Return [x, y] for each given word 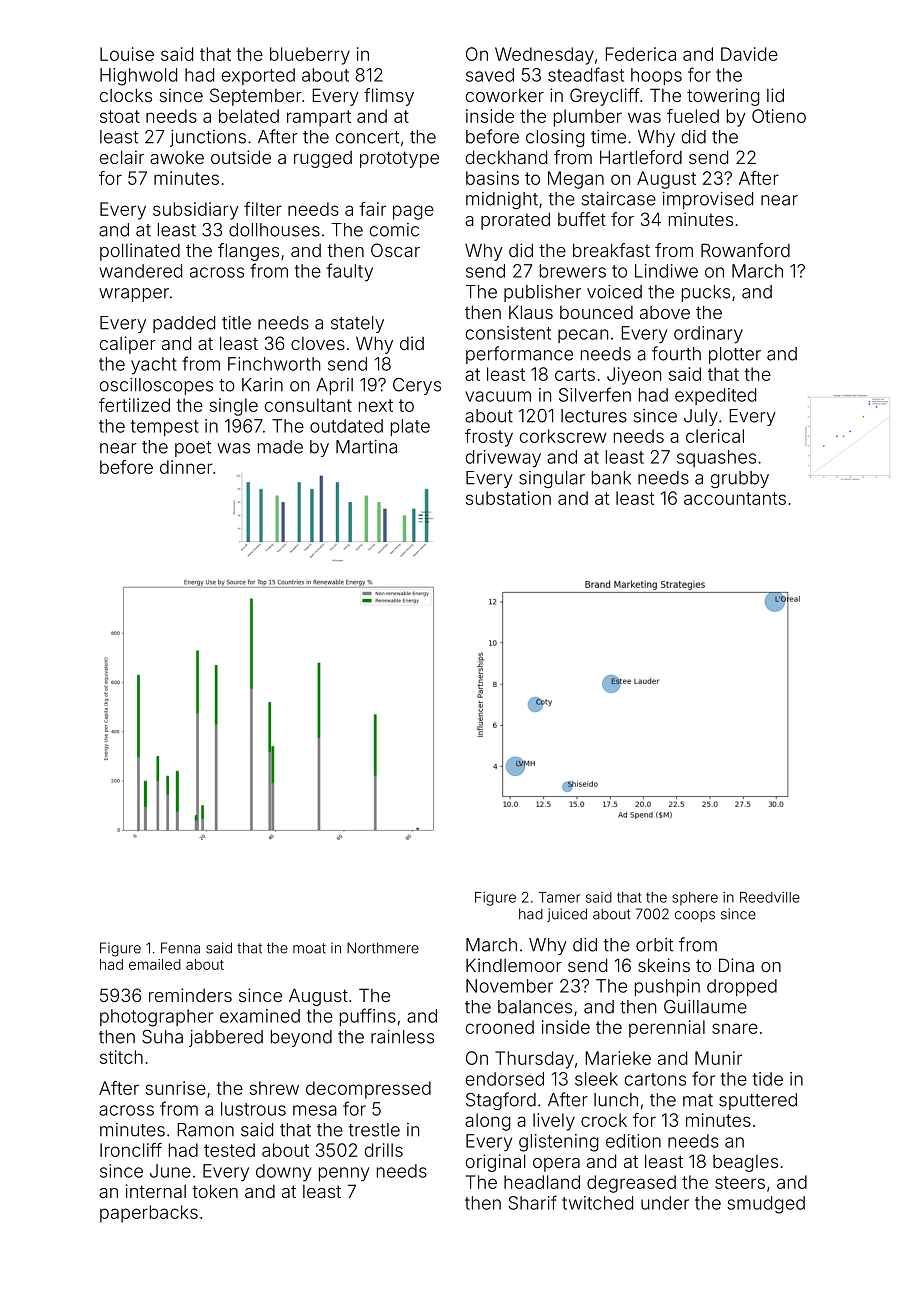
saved [490, 75]
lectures [594, 416]
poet [193, 449]
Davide [749, 54]
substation [508, 498]
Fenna [180, 948]
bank [611, 478]
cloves [318, 343]
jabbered [226, 1038]
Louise [127, 54]
